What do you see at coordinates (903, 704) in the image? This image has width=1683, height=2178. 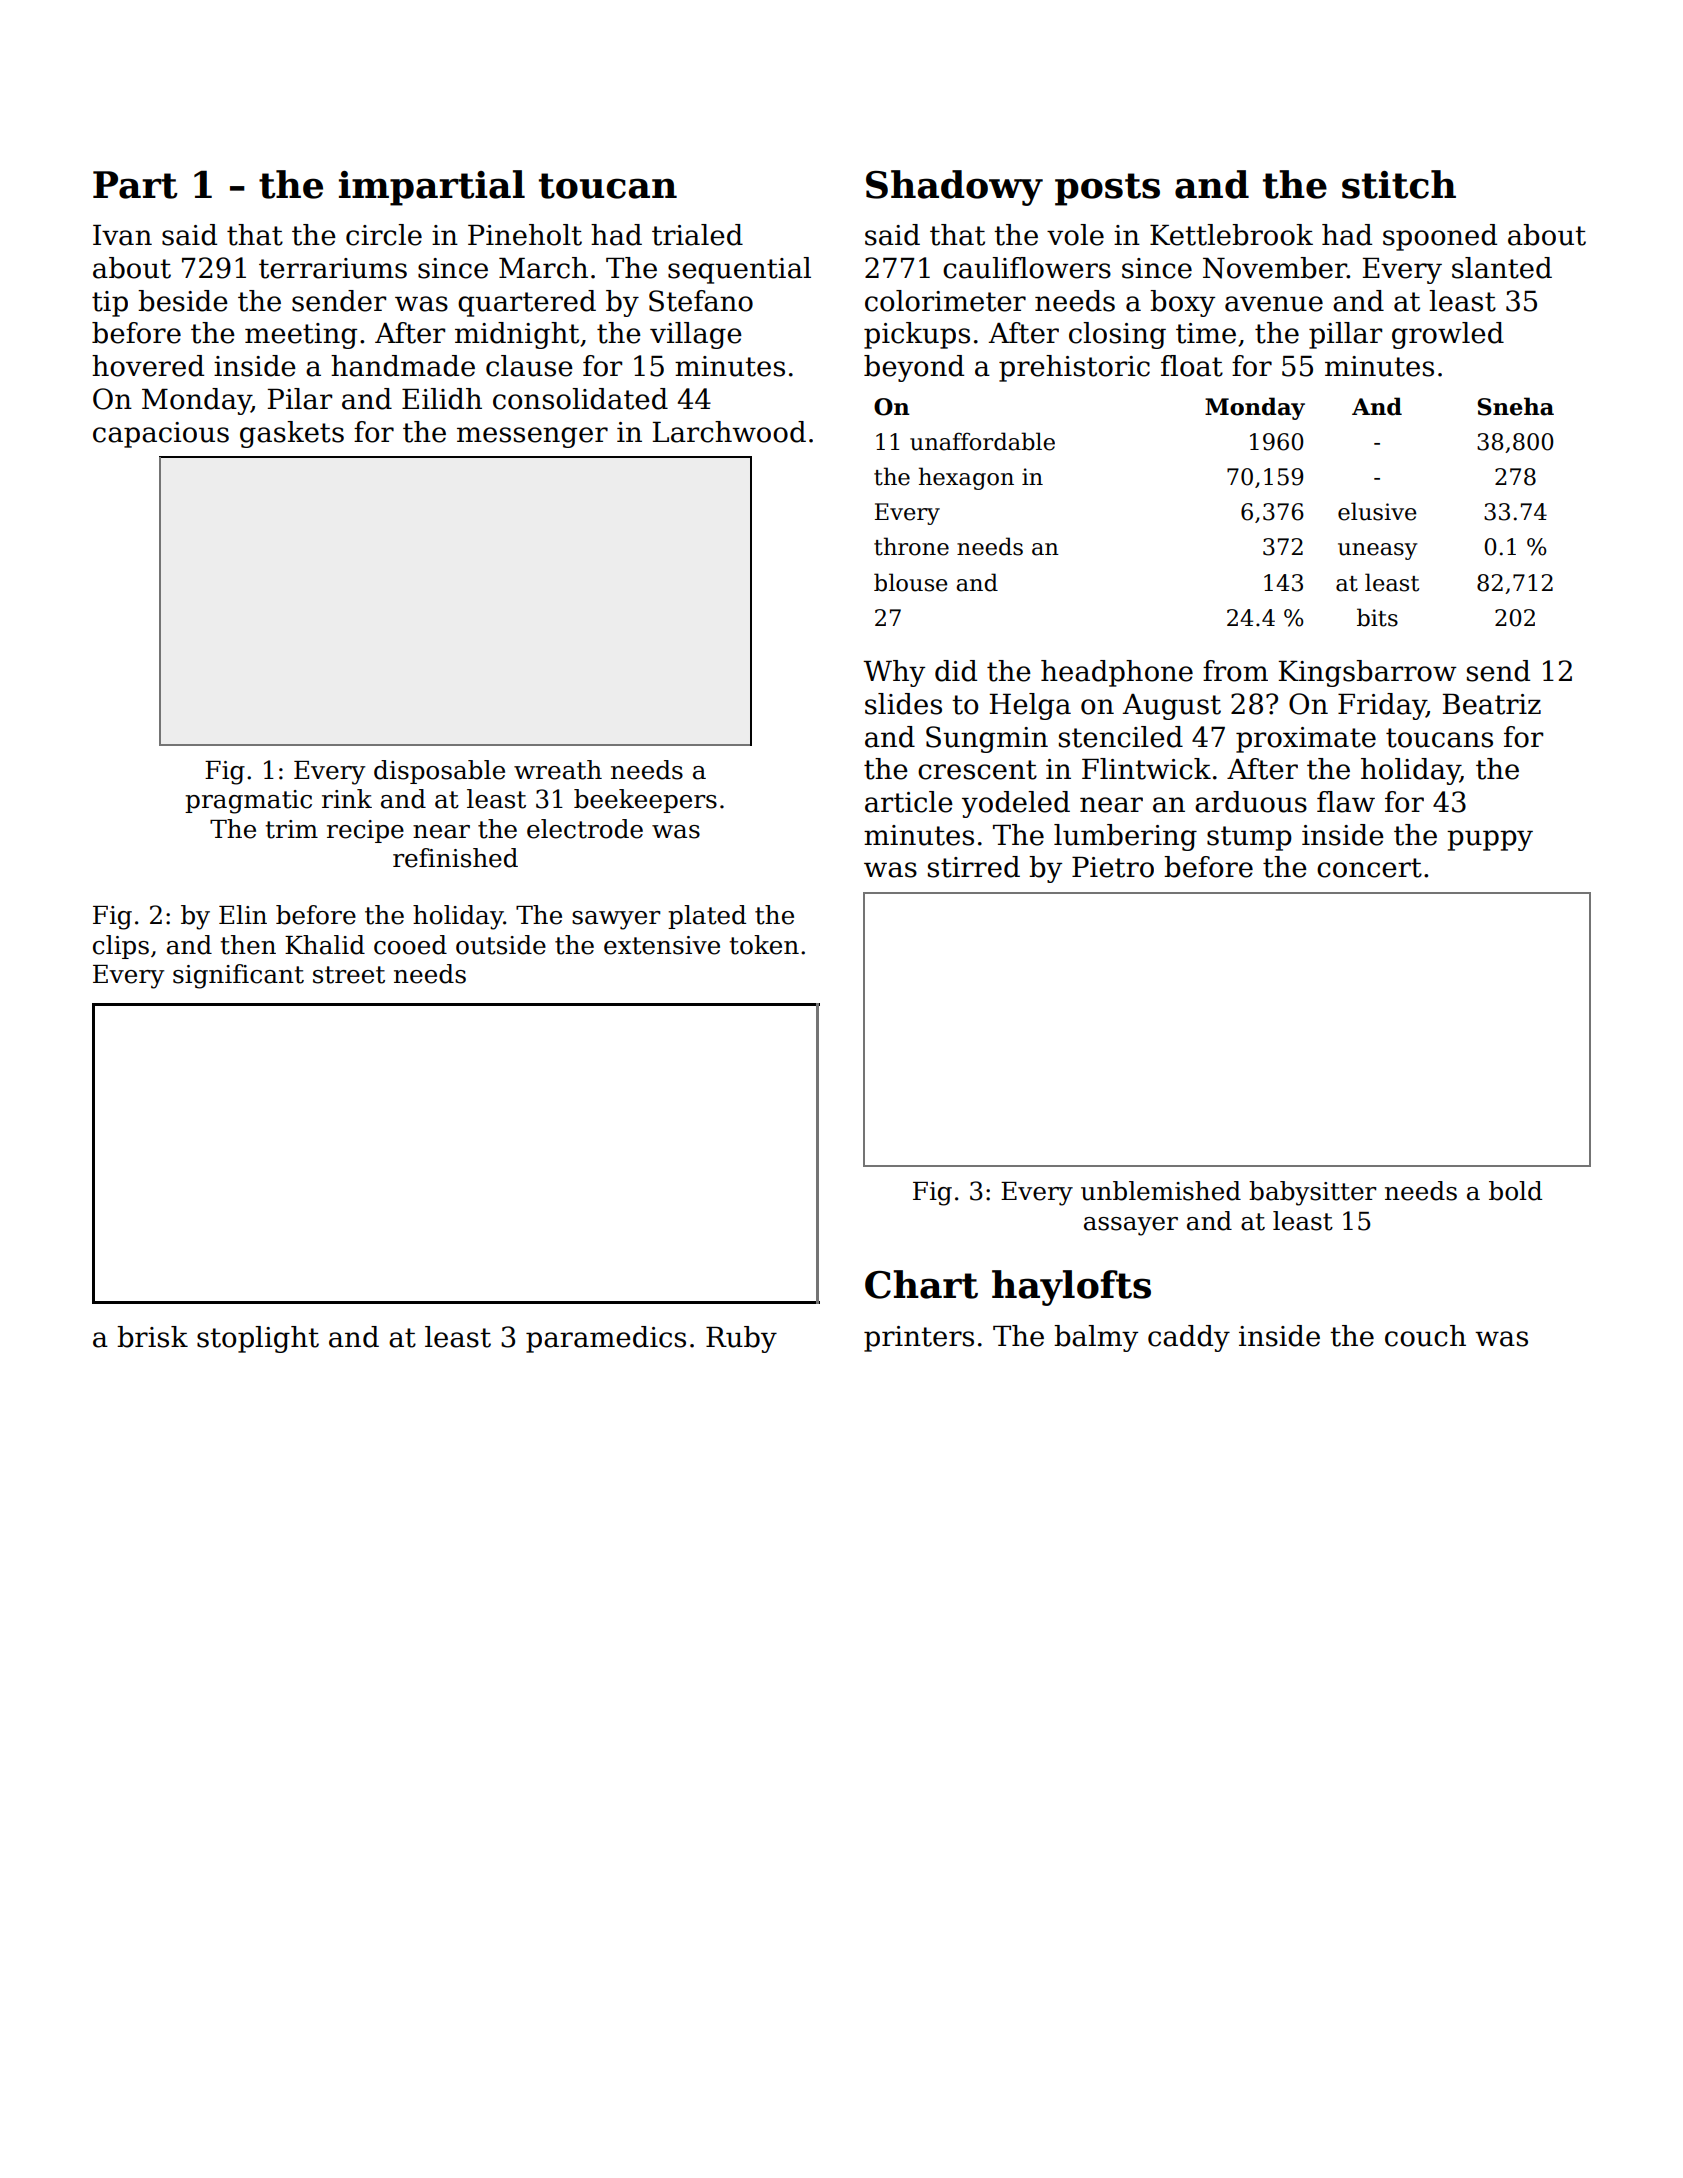 I see `slides` at bounding box center [903, 704].
